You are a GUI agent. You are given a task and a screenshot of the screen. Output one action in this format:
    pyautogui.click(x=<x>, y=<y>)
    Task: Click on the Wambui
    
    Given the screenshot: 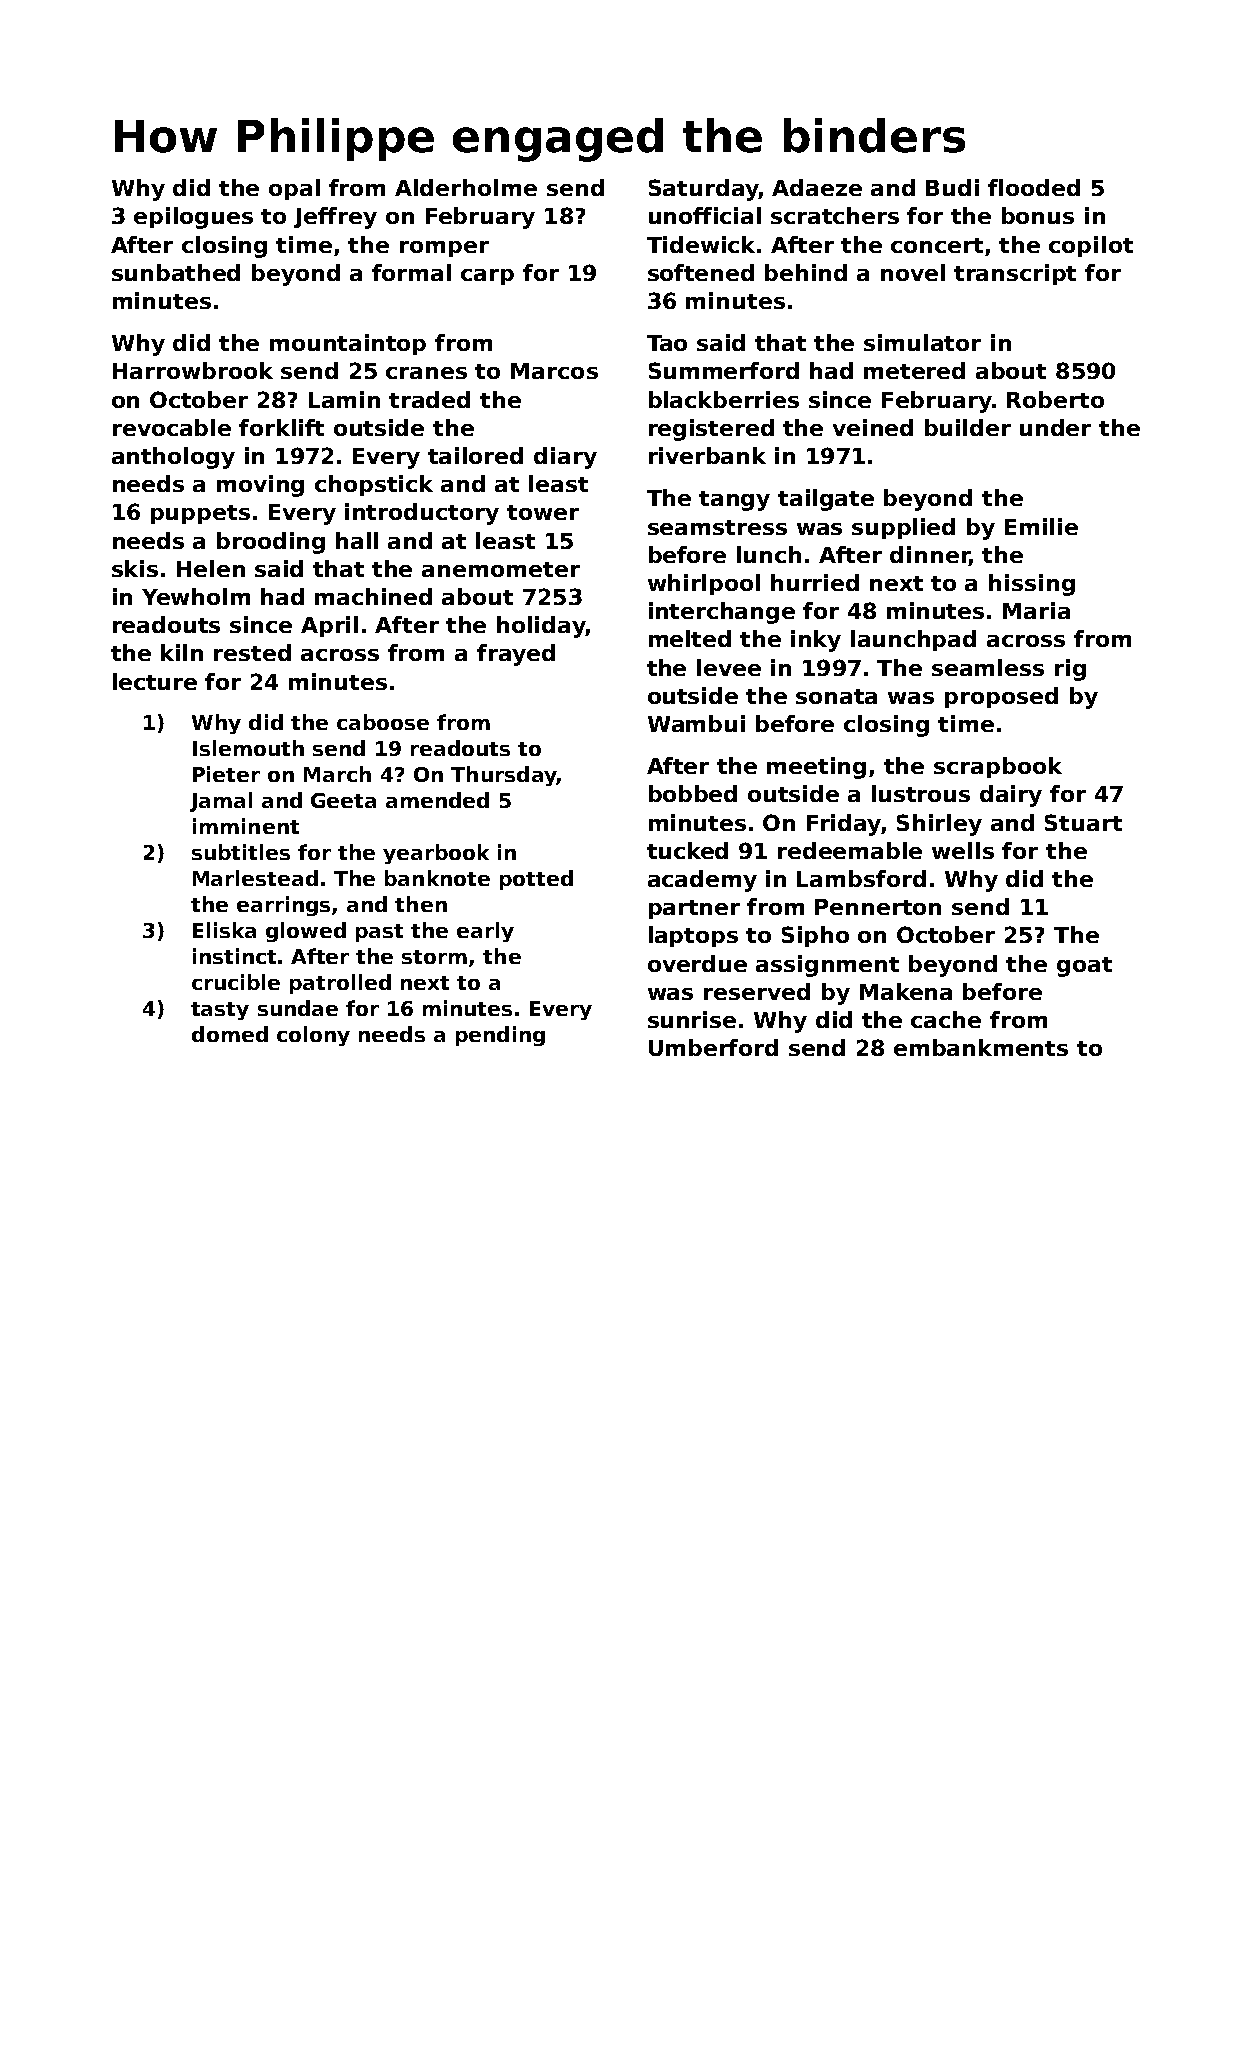 What is the action you would take?
    pyautogui.click(x=696, y=723)
